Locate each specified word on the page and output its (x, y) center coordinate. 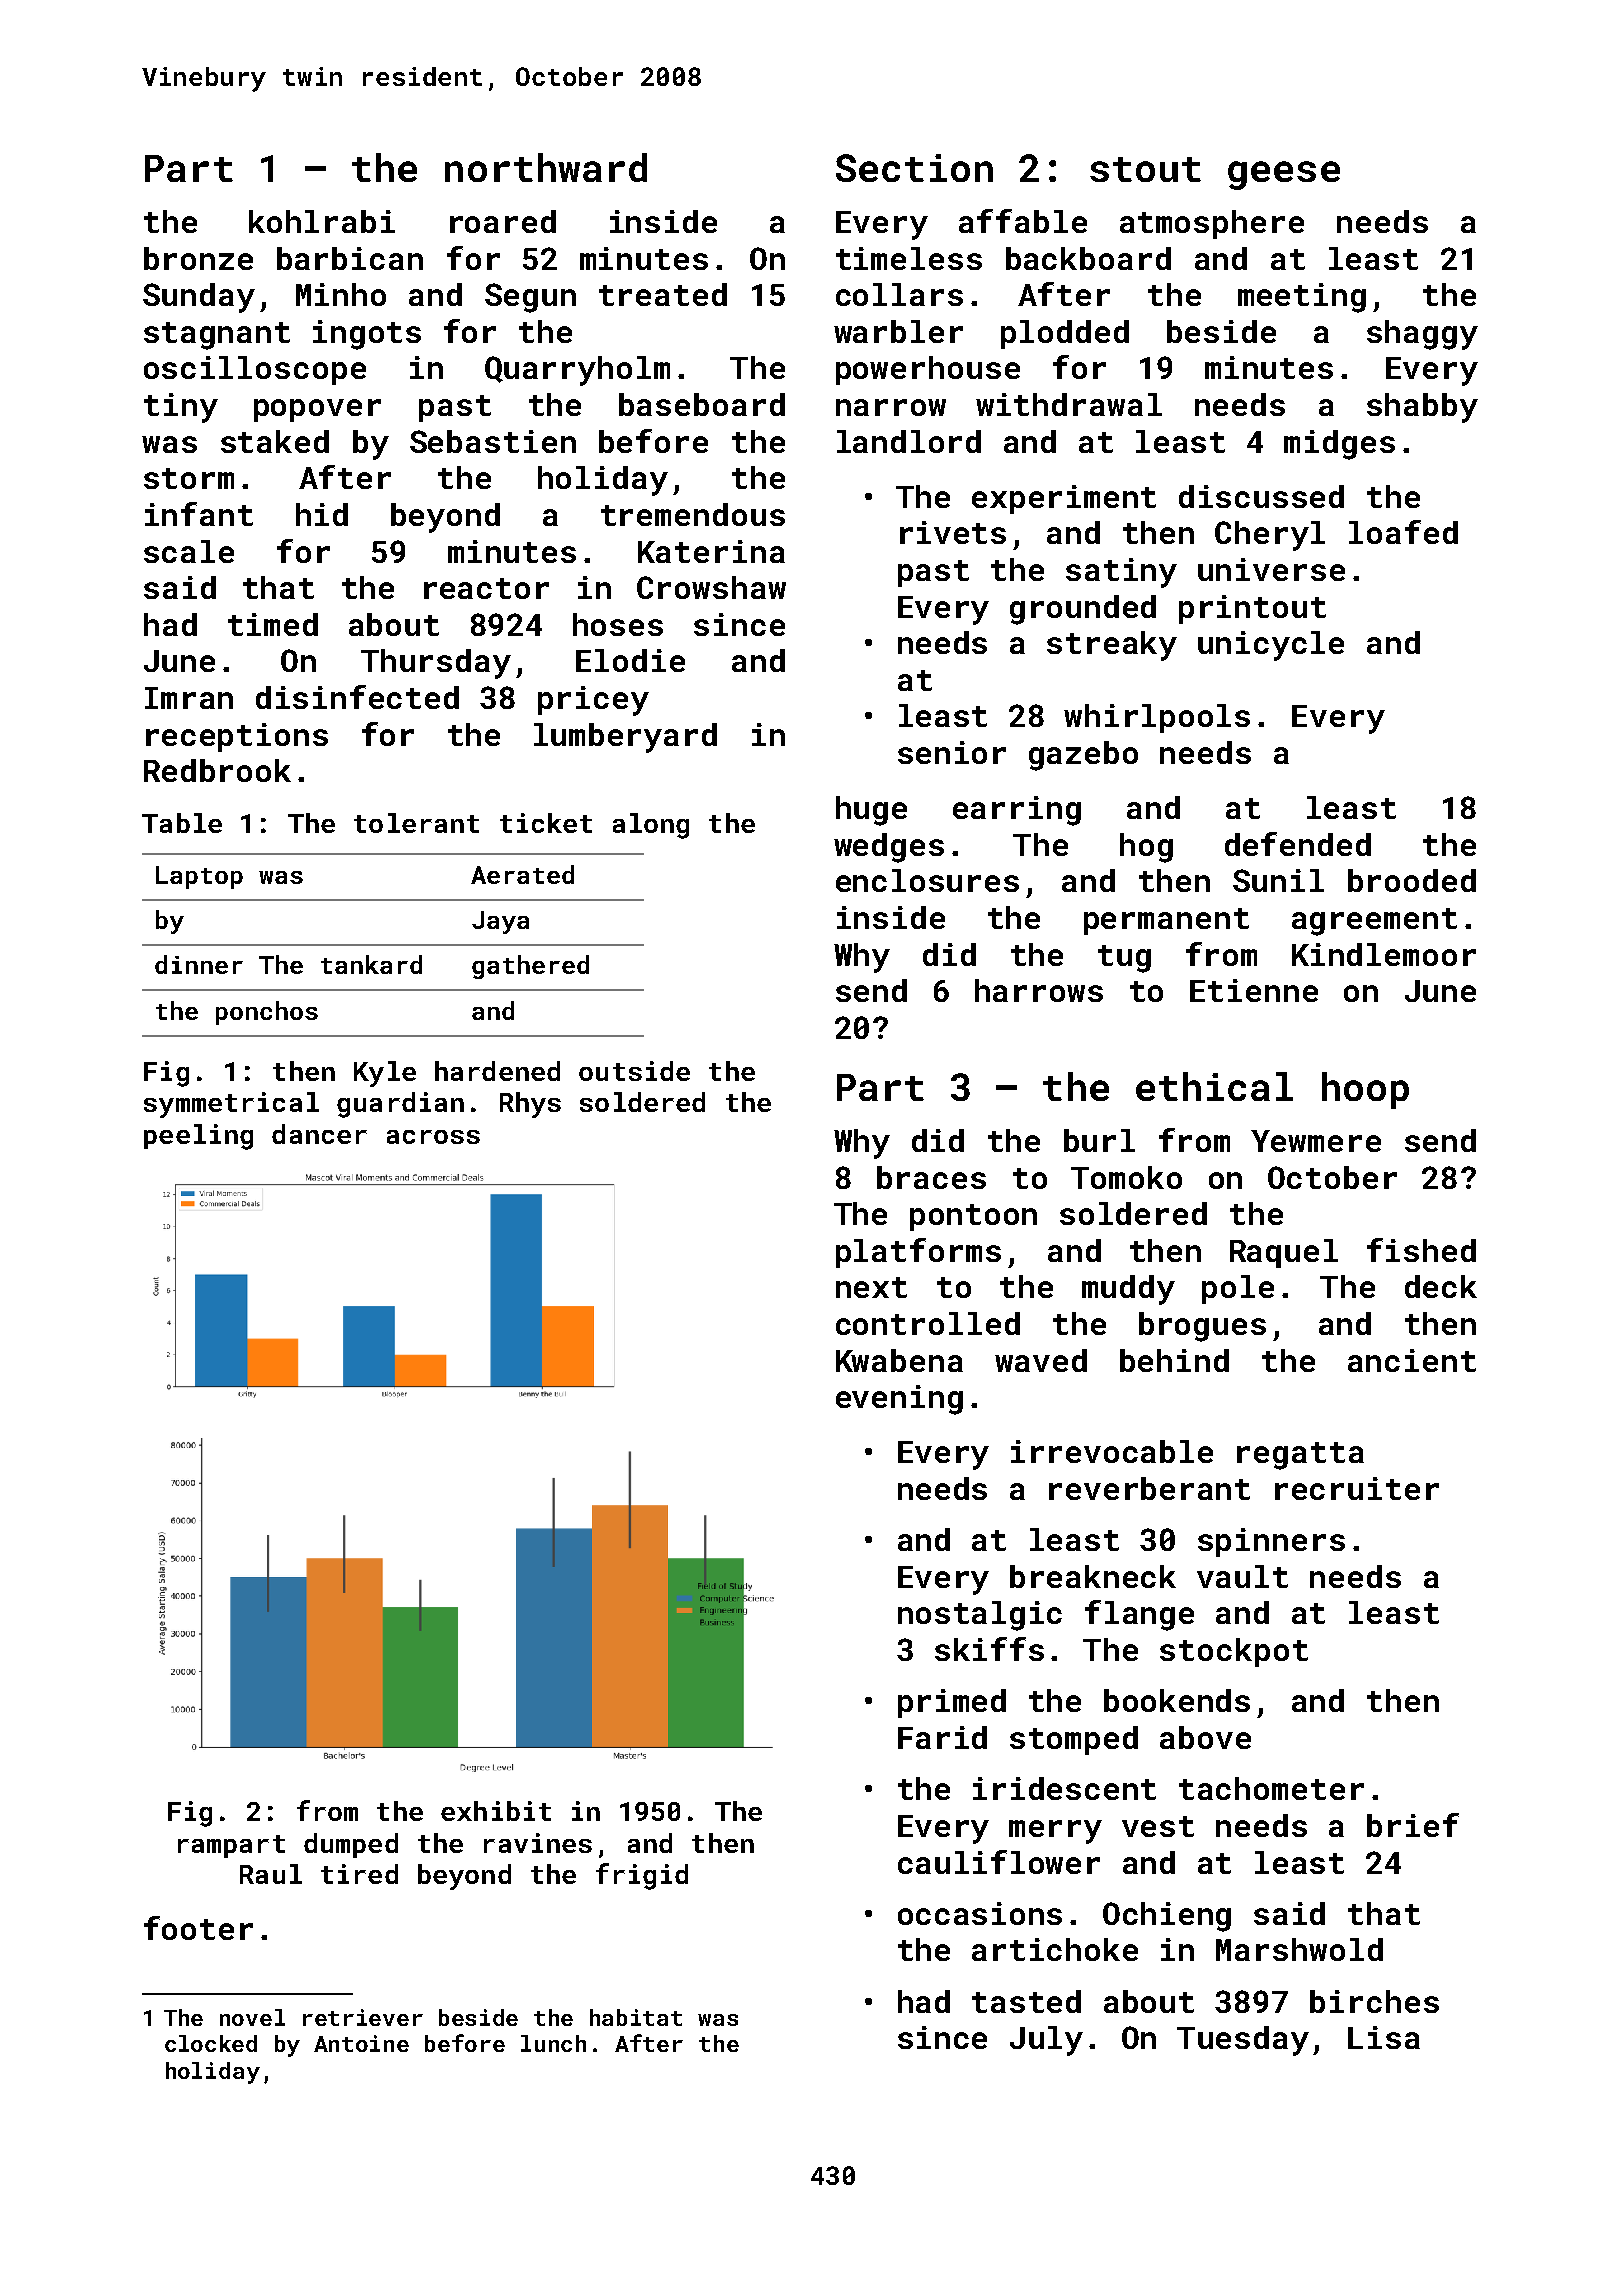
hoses (618, 624)
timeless (909, 258)
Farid (942, 1737)
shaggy (1422, 335)
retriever (363, 2017)
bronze (198, 258)
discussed (1261, 496)
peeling (198, 1137)
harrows (1039, 990)
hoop (1365, 1090)
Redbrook (217, 770)
